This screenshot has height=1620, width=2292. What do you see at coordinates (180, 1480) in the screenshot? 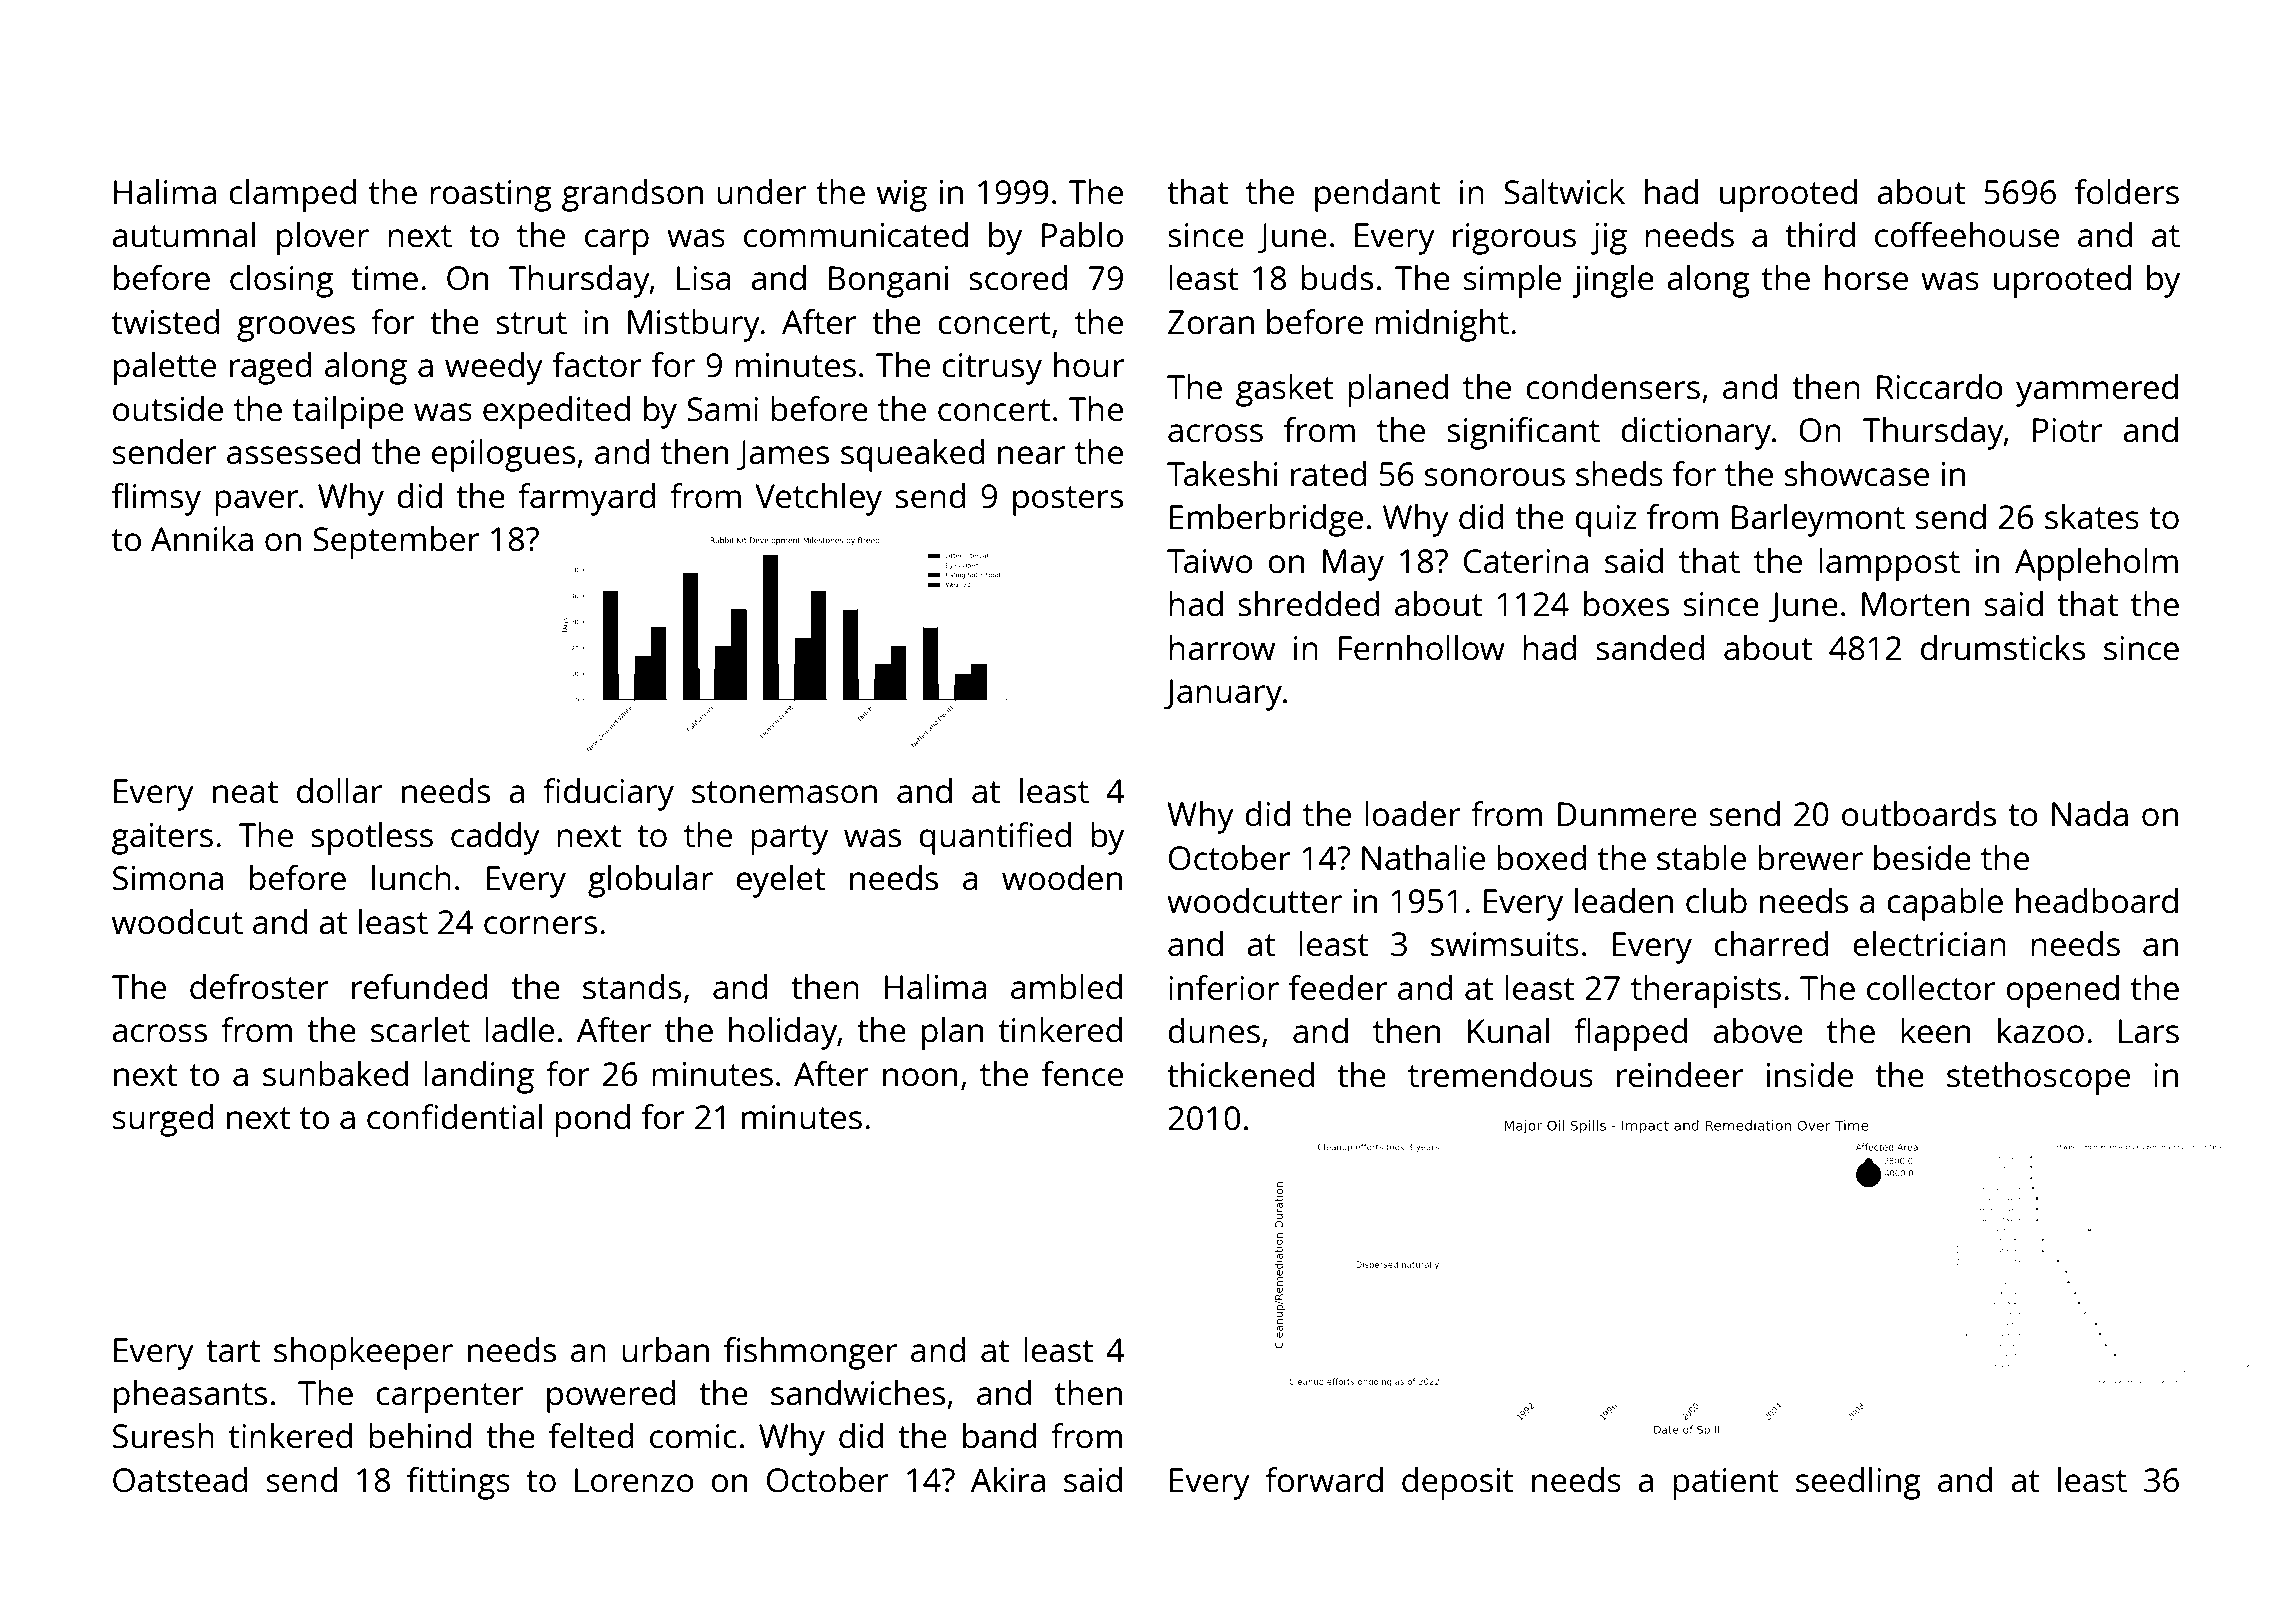
I see `Oatstead` at bounding box center [180, 1480].
